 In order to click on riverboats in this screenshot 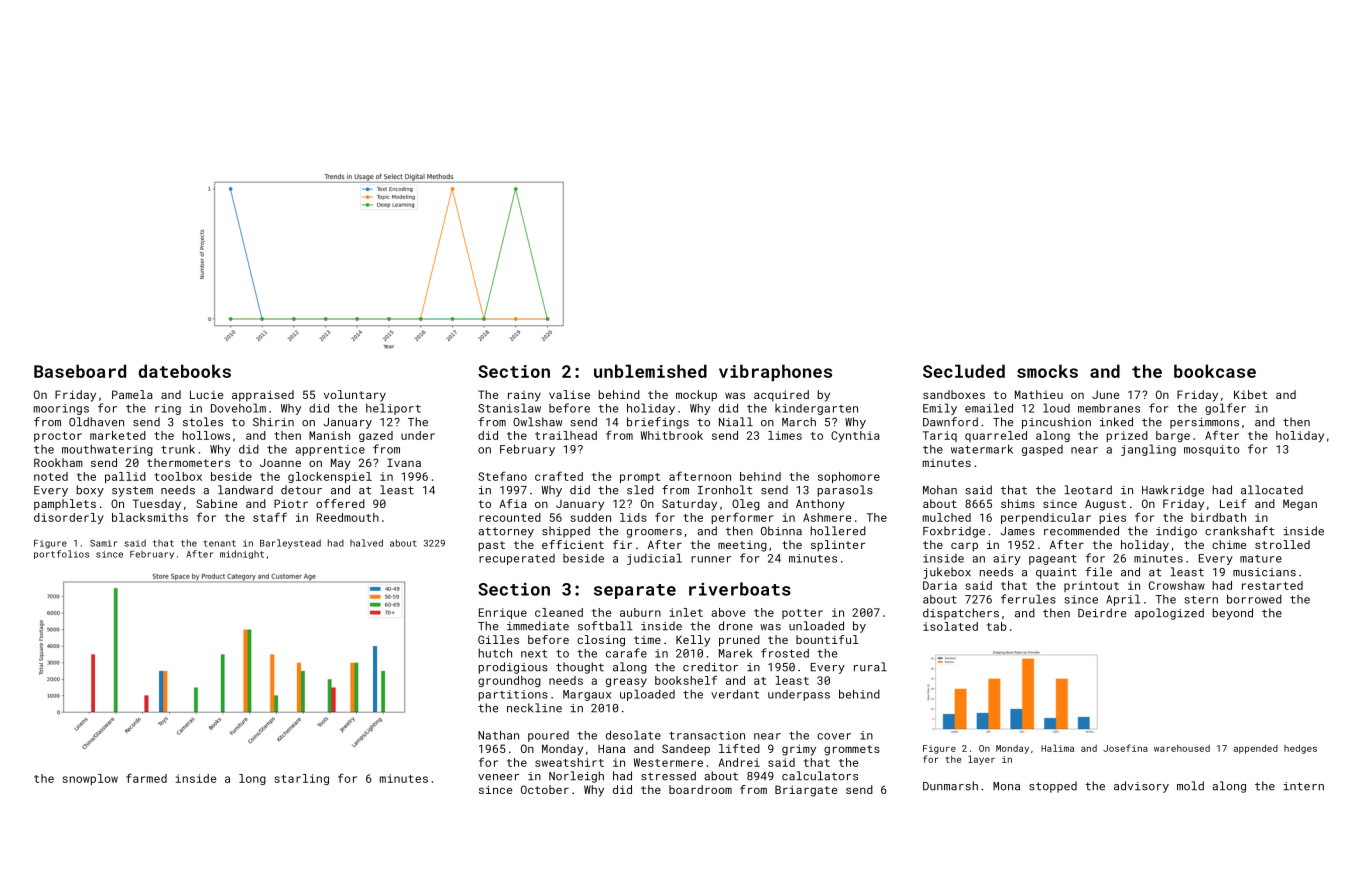, I will do `click(740, 589)`.
